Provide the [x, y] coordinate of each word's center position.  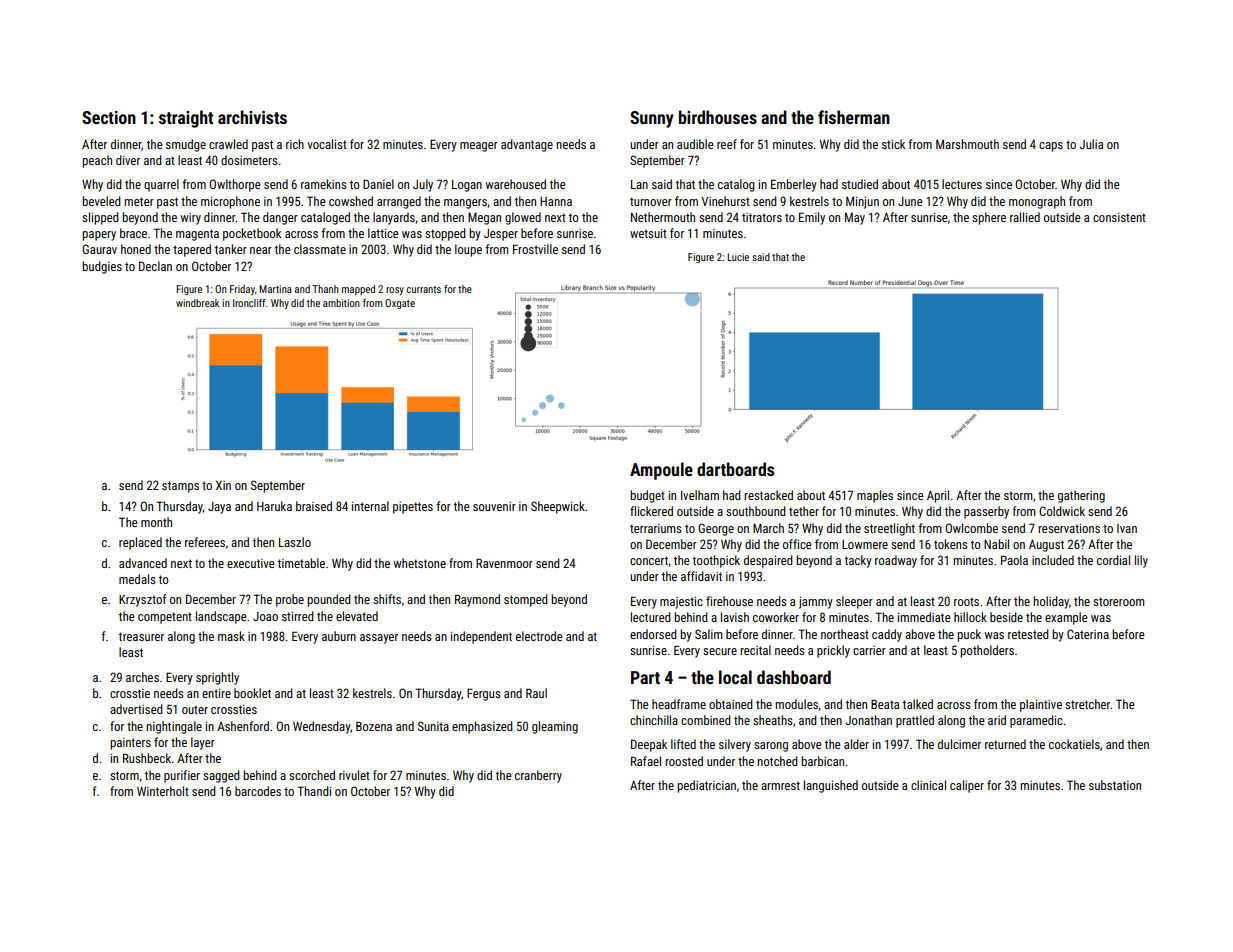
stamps [180, 487]
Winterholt [163, 791]
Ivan [1127, 528]
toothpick [716, 561]
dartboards [735, 469]
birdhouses [718, 117]
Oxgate [400, 304]
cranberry [538, 776]
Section [109, 117]
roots [966, 601]
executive [251, 563]
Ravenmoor [504, 563]
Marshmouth [967, 144]
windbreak [197, 303]
